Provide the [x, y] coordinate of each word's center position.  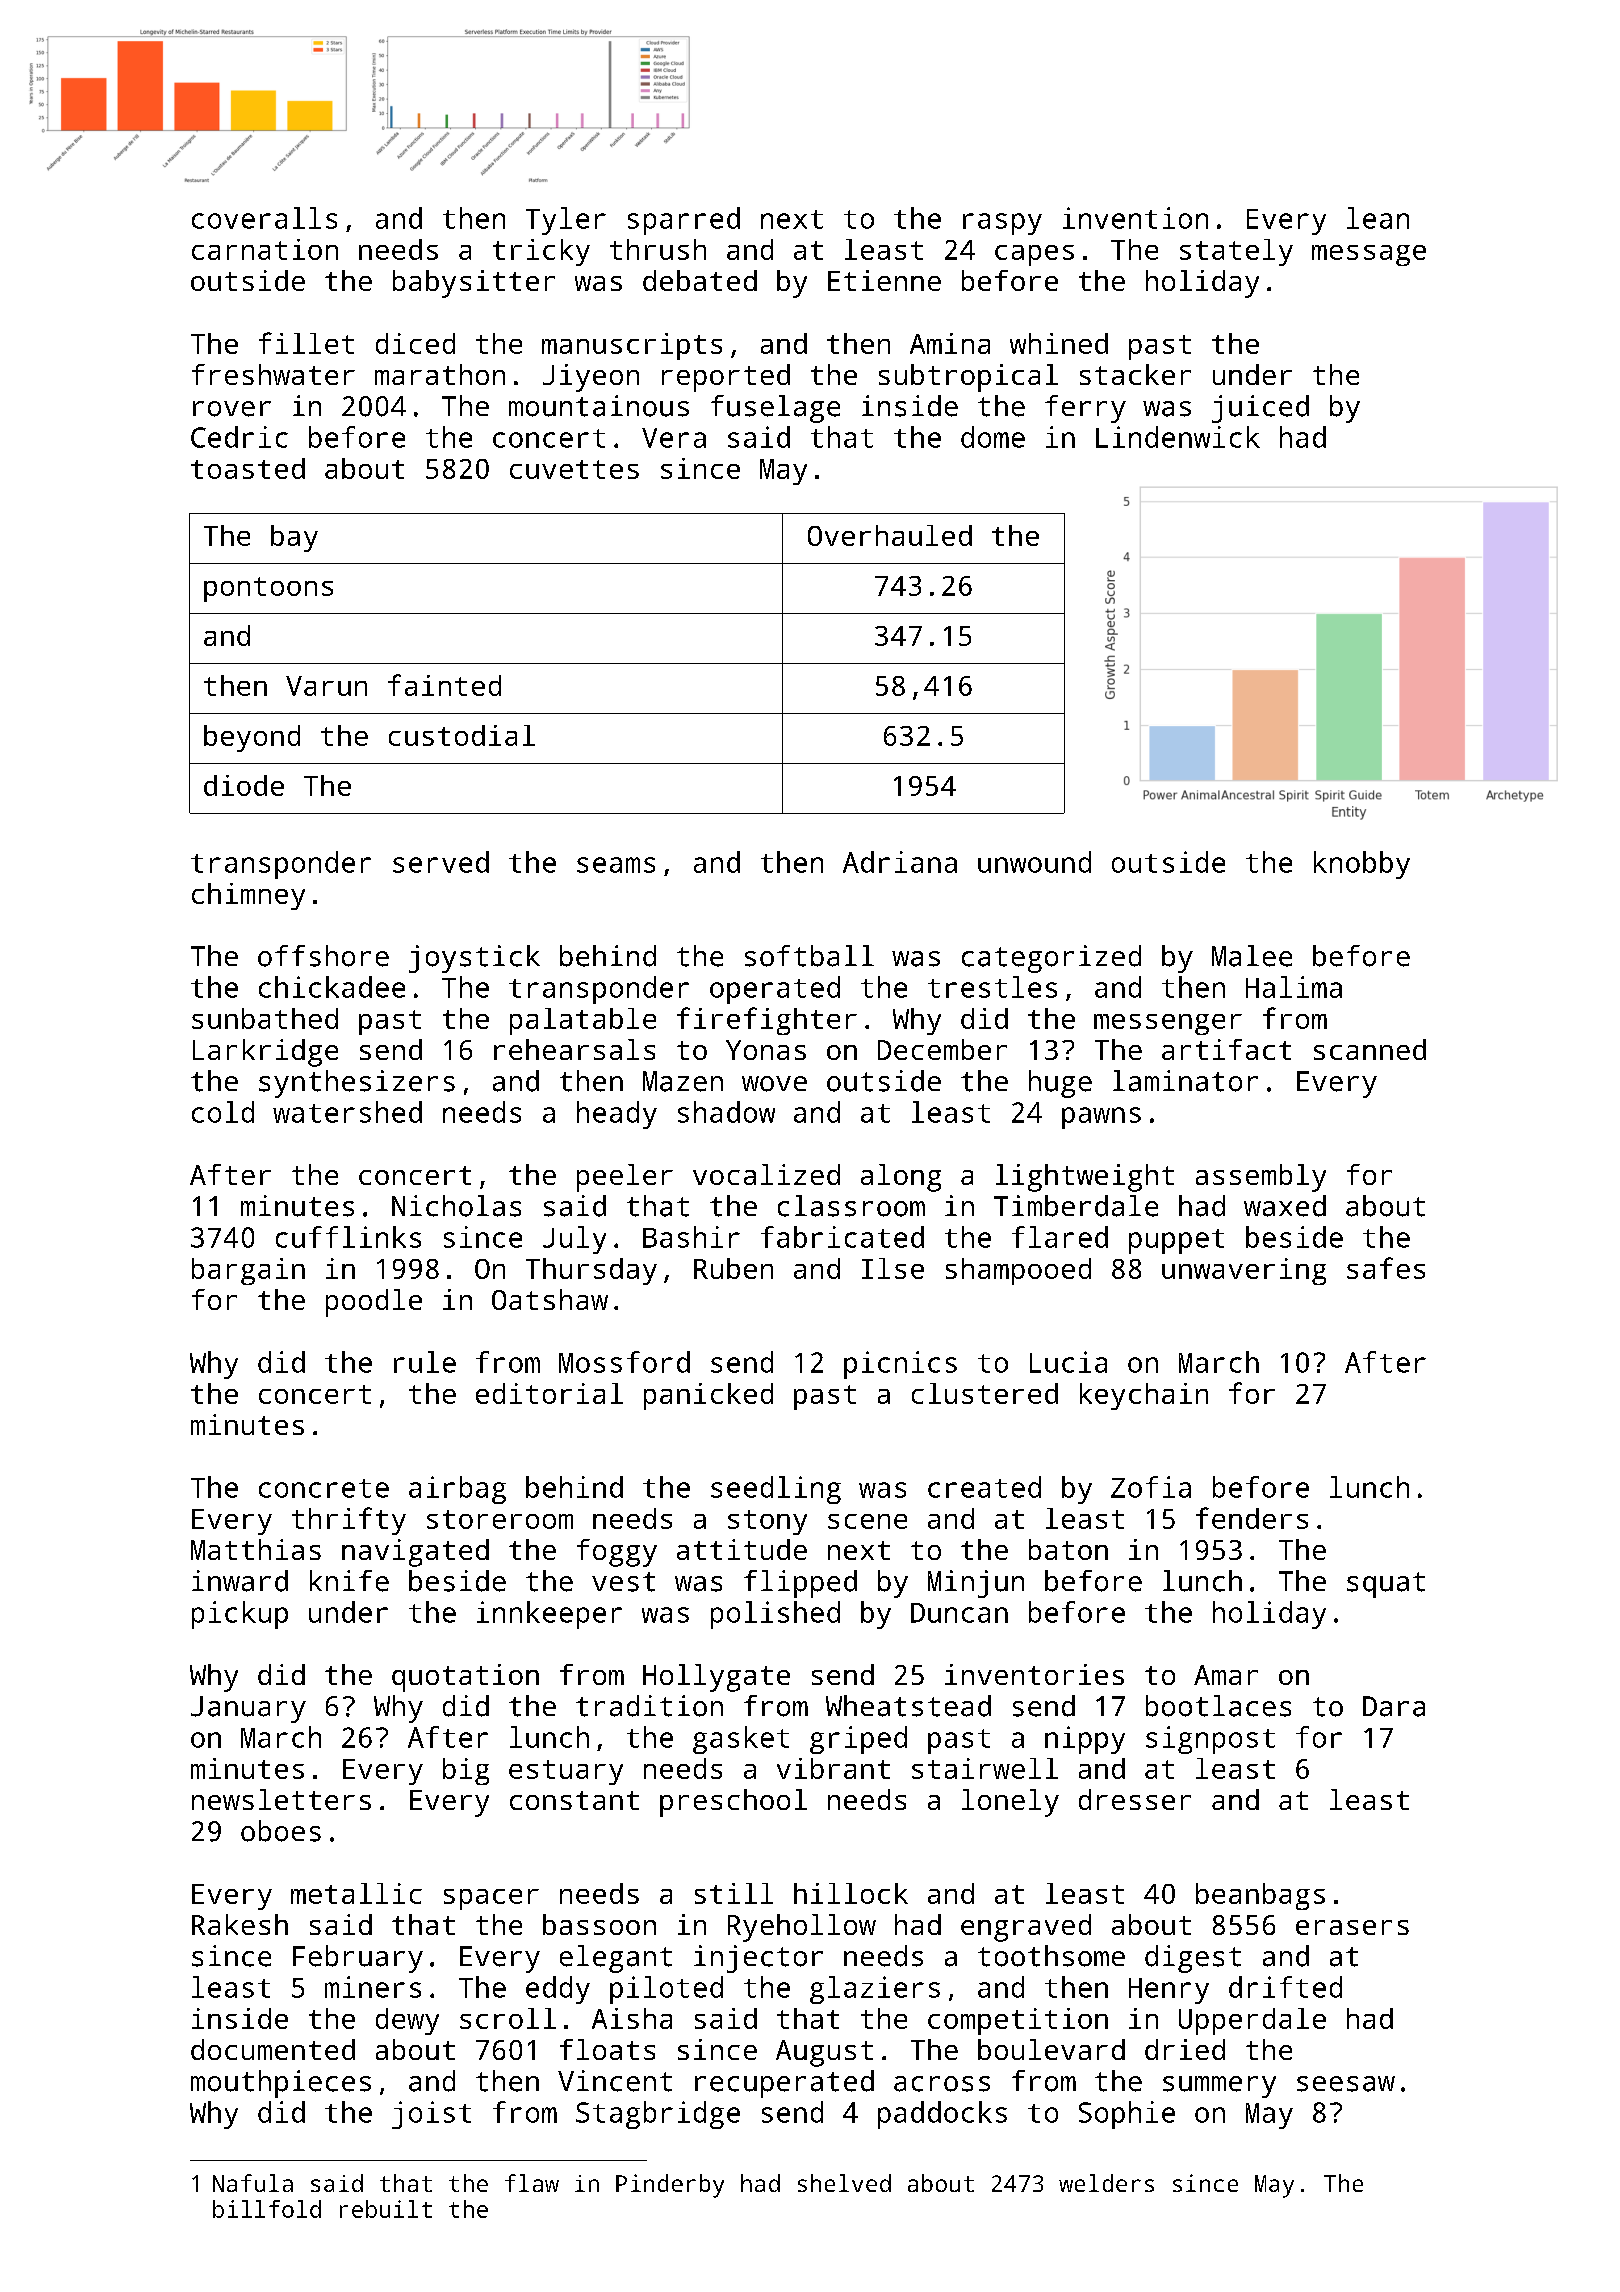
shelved [844, 2183]
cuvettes [574, 469]
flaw [532, 2183]
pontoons [268, 589]
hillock [851, 1893]
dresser [1135, 1799]
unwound [1034, 862]
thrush [658, 249]
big [466, 1771]
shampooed [1018, 1271]
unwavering [1244, 1271]
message [1369, 255]
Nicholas [456, 1206]
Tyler [566, 221]
